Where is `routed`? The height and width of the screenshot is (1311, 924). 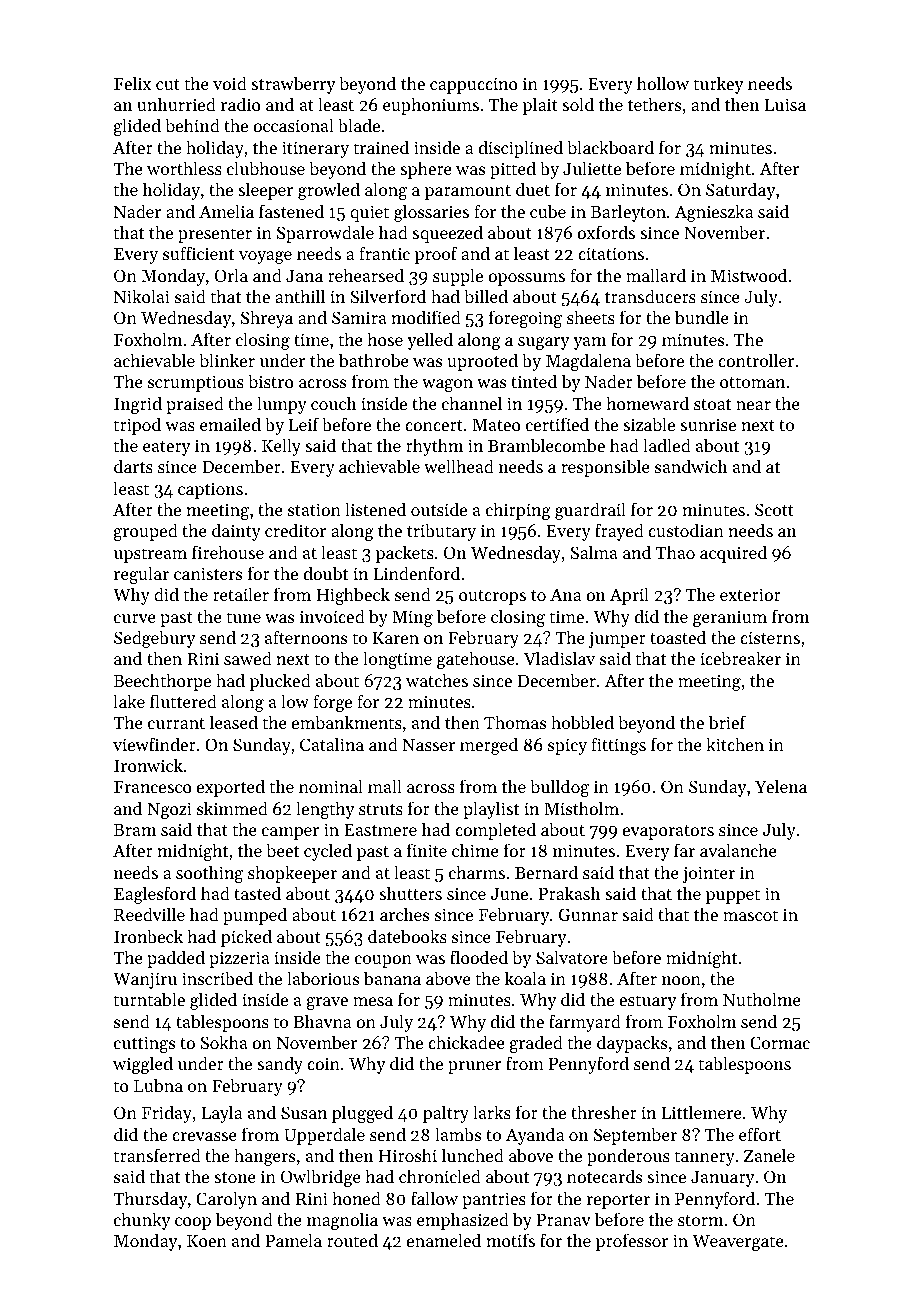 routed is located at coordinates (352, 1240).
